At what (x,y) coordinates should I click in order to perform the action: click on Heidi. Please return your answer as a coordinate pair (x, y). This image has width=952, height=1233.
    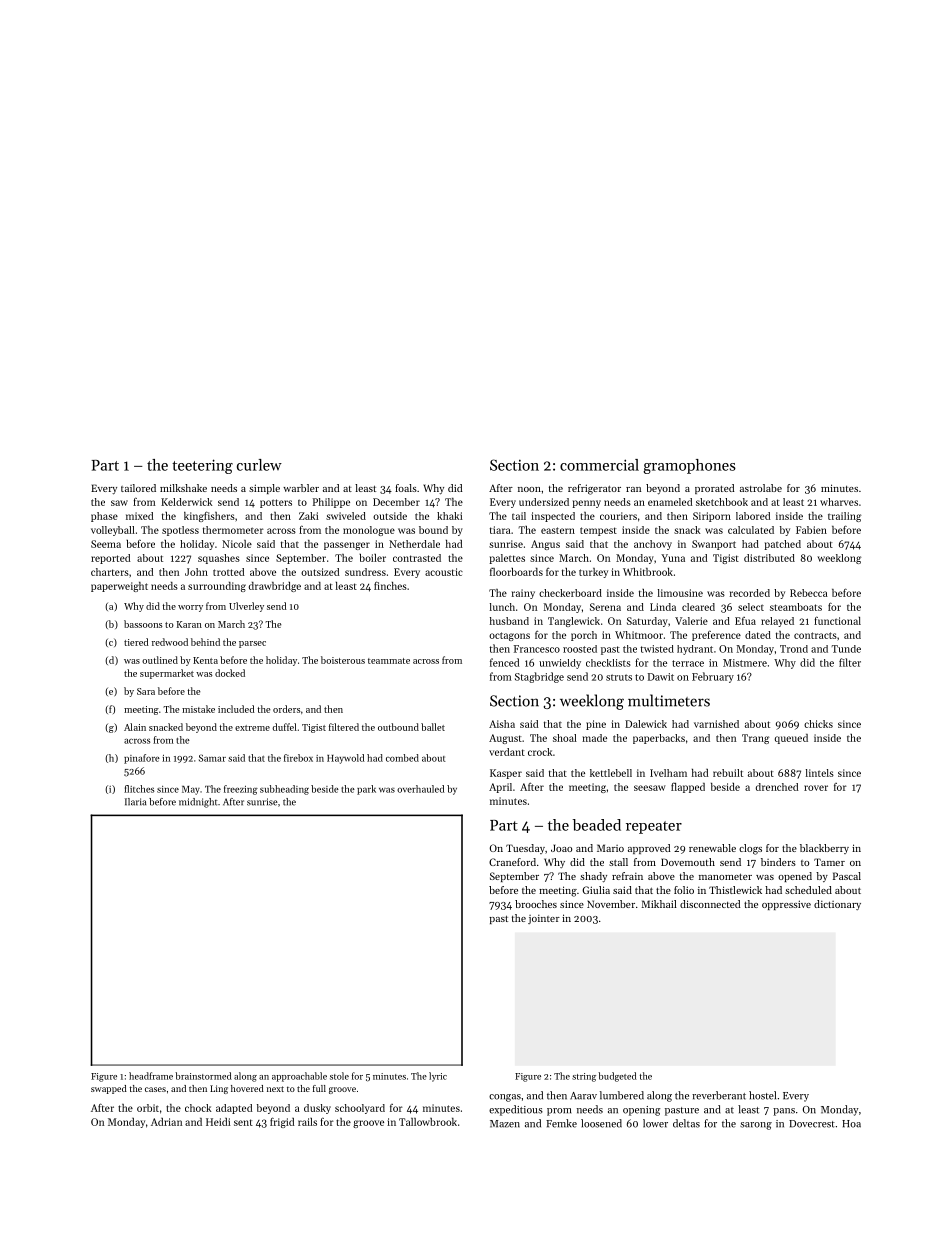
    Looking at the image, I should click on (218, 1122).
